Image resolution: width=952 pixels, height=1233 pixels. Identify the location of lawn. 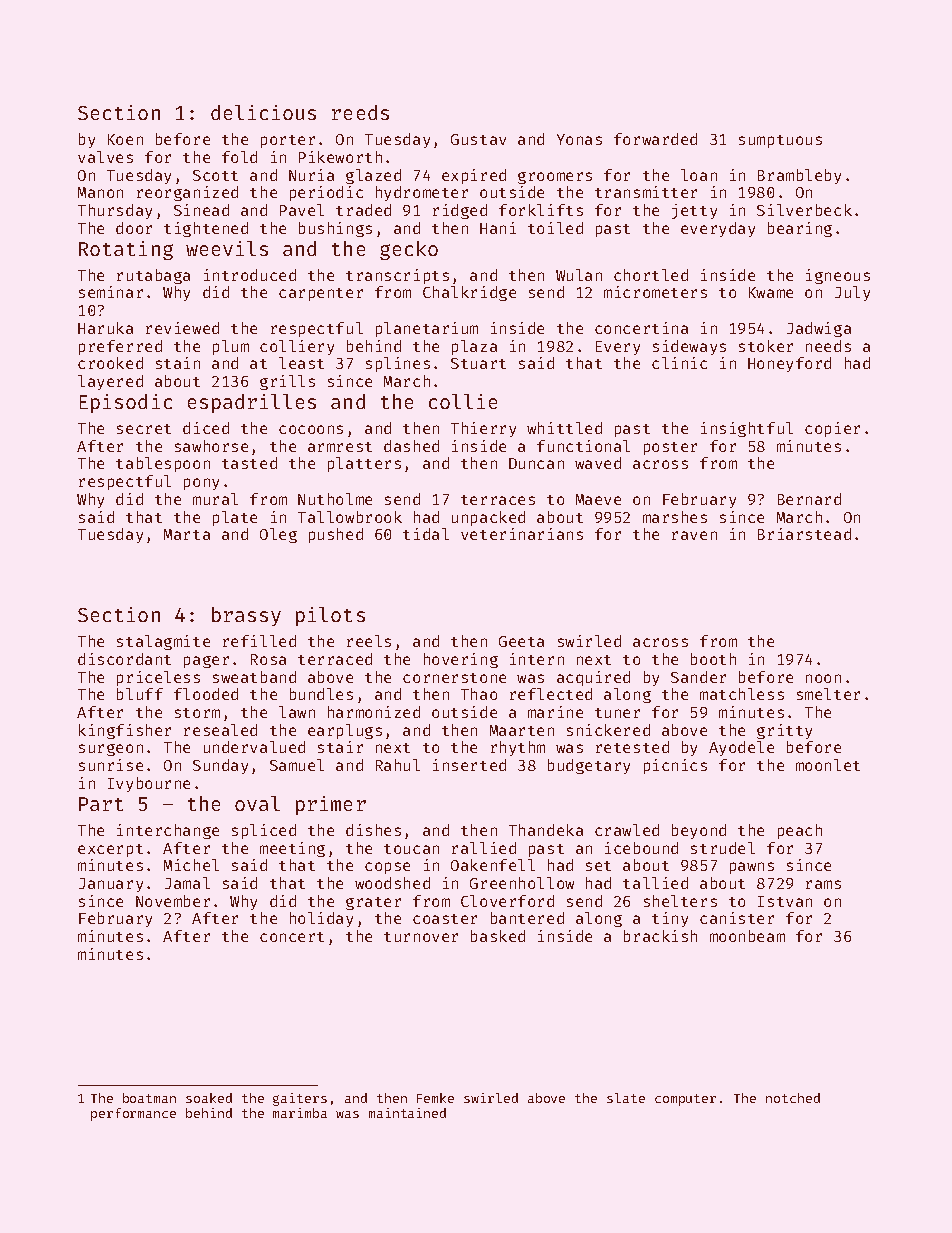
(297, 712).
